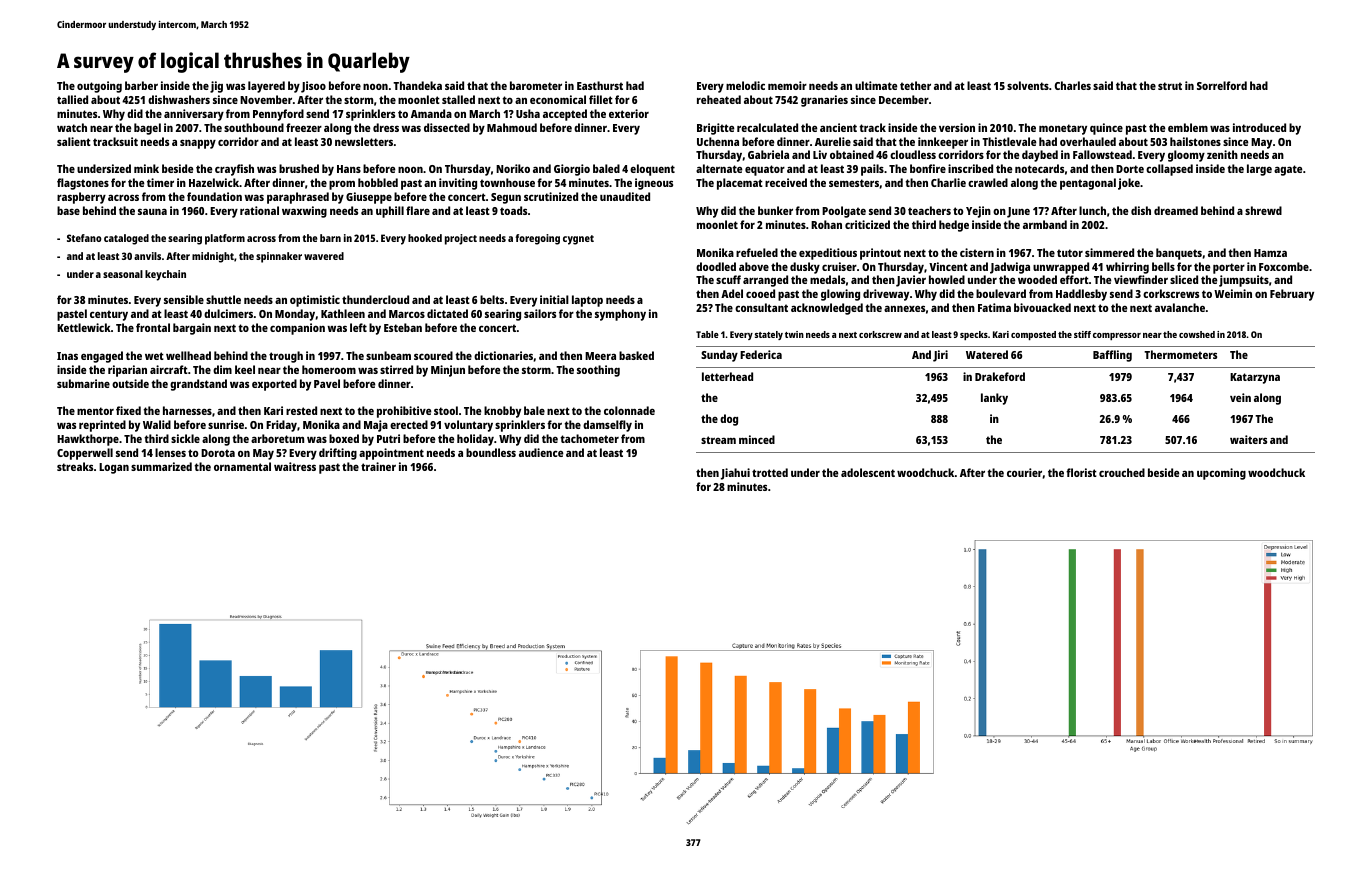 The width and height of the screenshot is (1372, 887). Describe the element at coordinates (447, 127) in the screenshot. I see `dissected` at that location.
